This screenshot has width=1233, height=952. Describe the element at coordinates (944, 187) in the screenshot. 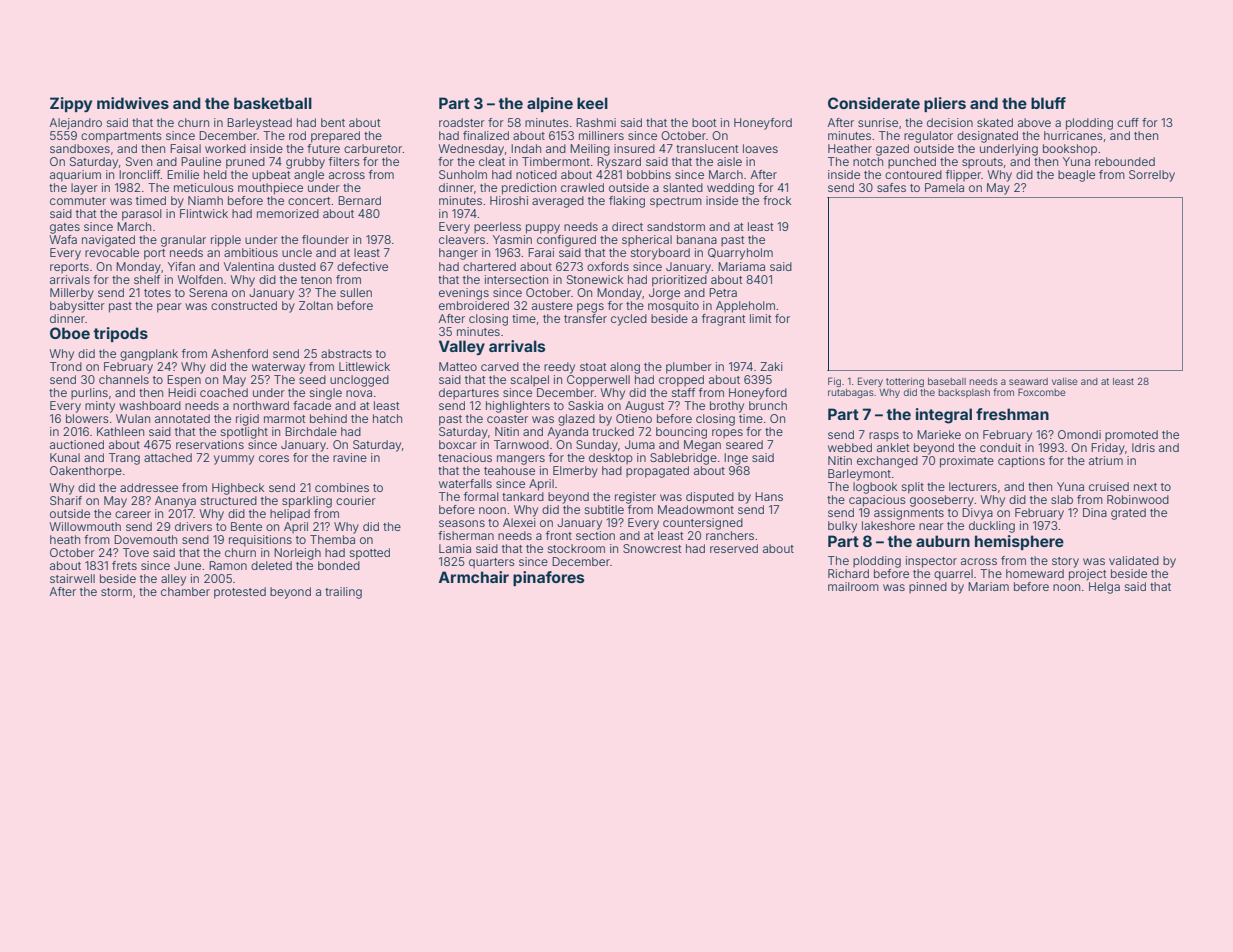

I see `Pamela` at that location.
